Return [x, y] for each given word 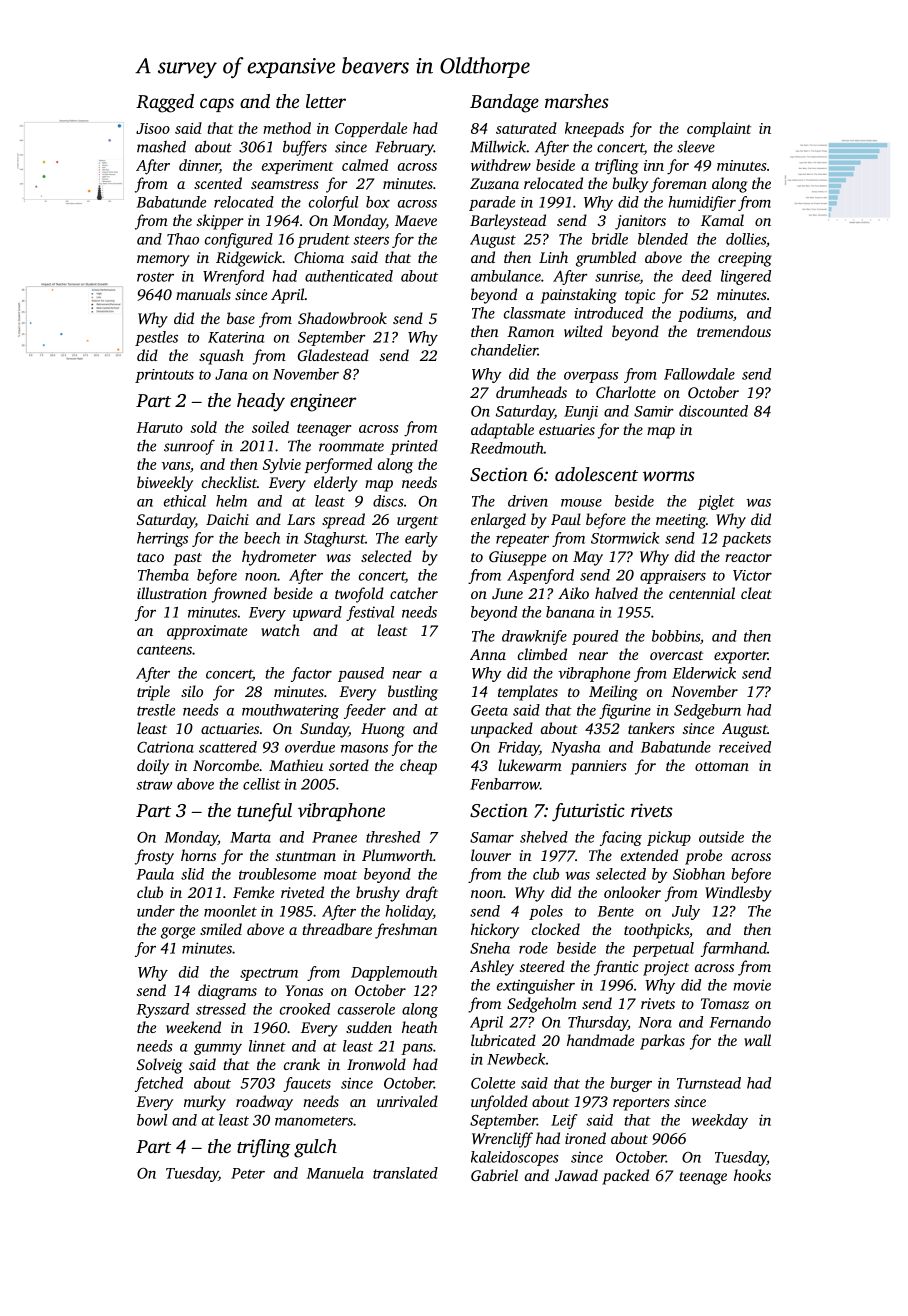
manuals [203, 294]
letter [326, 101]
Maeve [416, 220]
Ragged [165, 103]
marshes [577, 101]
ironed [585, 1138]
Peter [248, 1173]
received [745, 747]
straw [154, 785]
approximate [207, 632]
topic [640, 296]
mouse [581, 503]
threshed [393, 837]
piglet [716, 502]
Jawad [576, 1175]
